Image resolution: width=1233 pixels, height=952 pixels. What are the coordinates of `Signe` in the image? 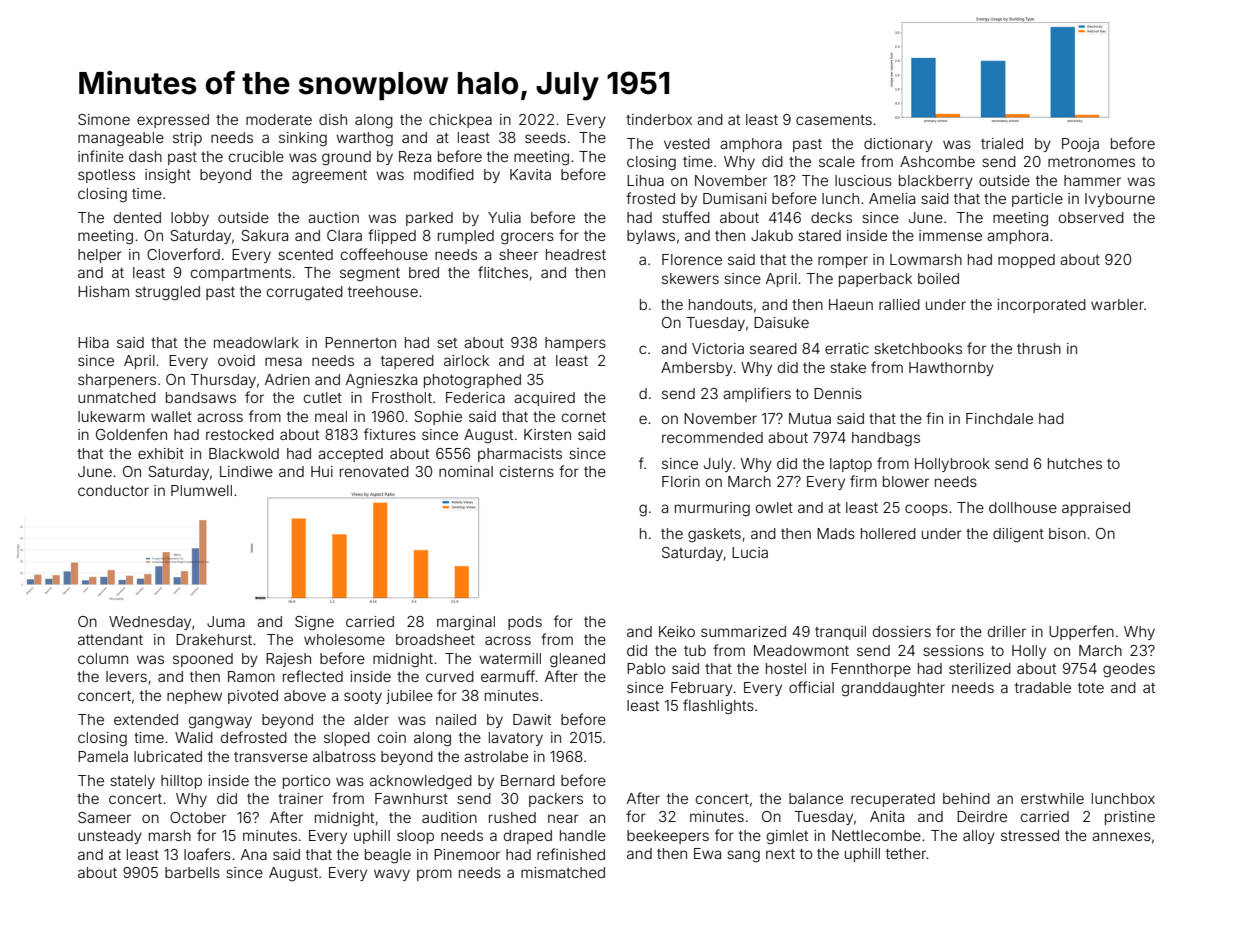 It's located at (314, 623).
